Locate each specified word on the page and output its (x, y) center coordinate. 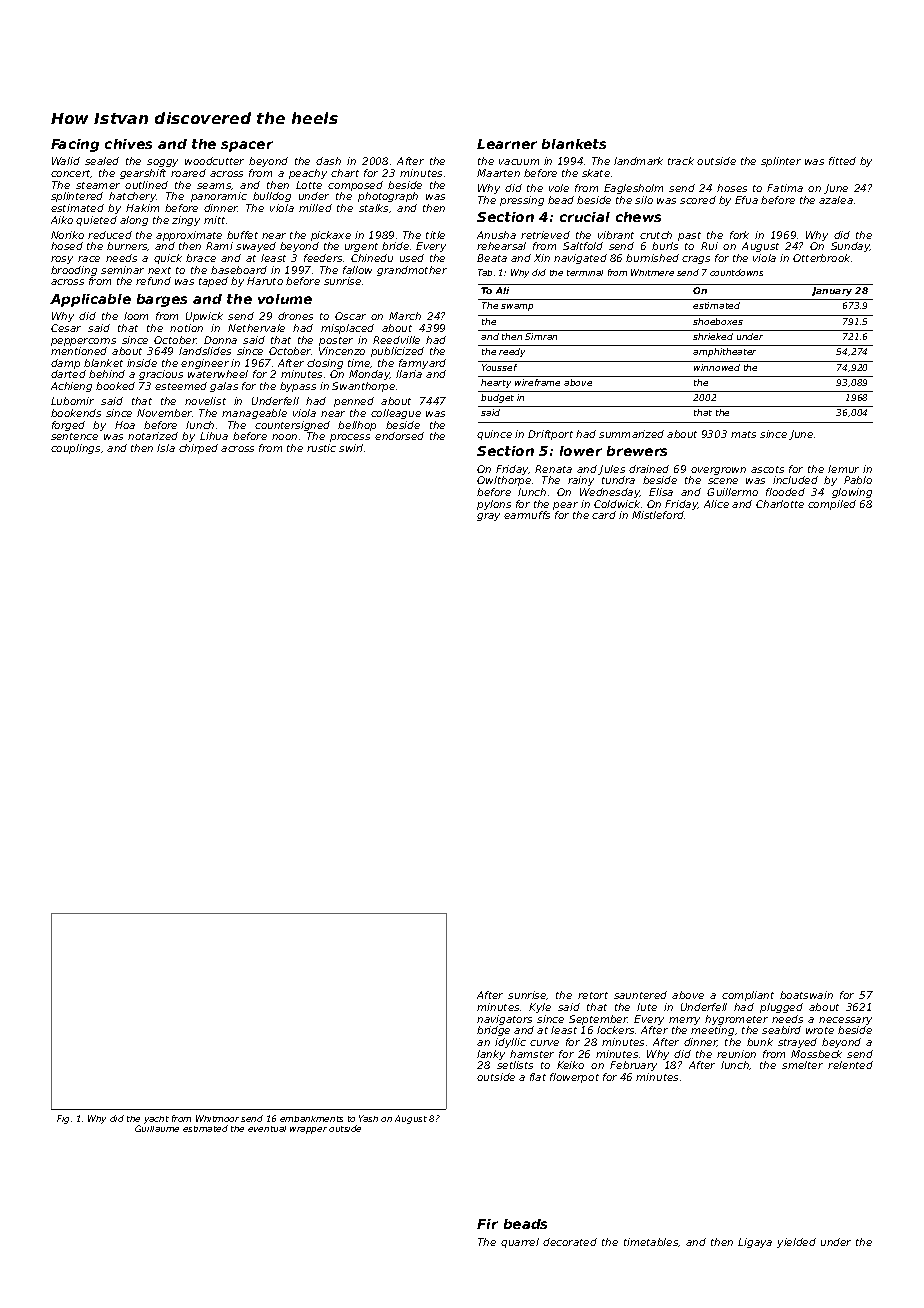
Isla (166, 448)
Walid (66, 161)
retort (593, 995)
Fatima (785, 188)
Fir (487, 1224)
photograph (388, 197)
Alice (716, 504)
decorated (570, 1242)
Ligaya (755, 1243)
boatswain (806, 995)
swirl (351, 448)
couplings (75, 449)
